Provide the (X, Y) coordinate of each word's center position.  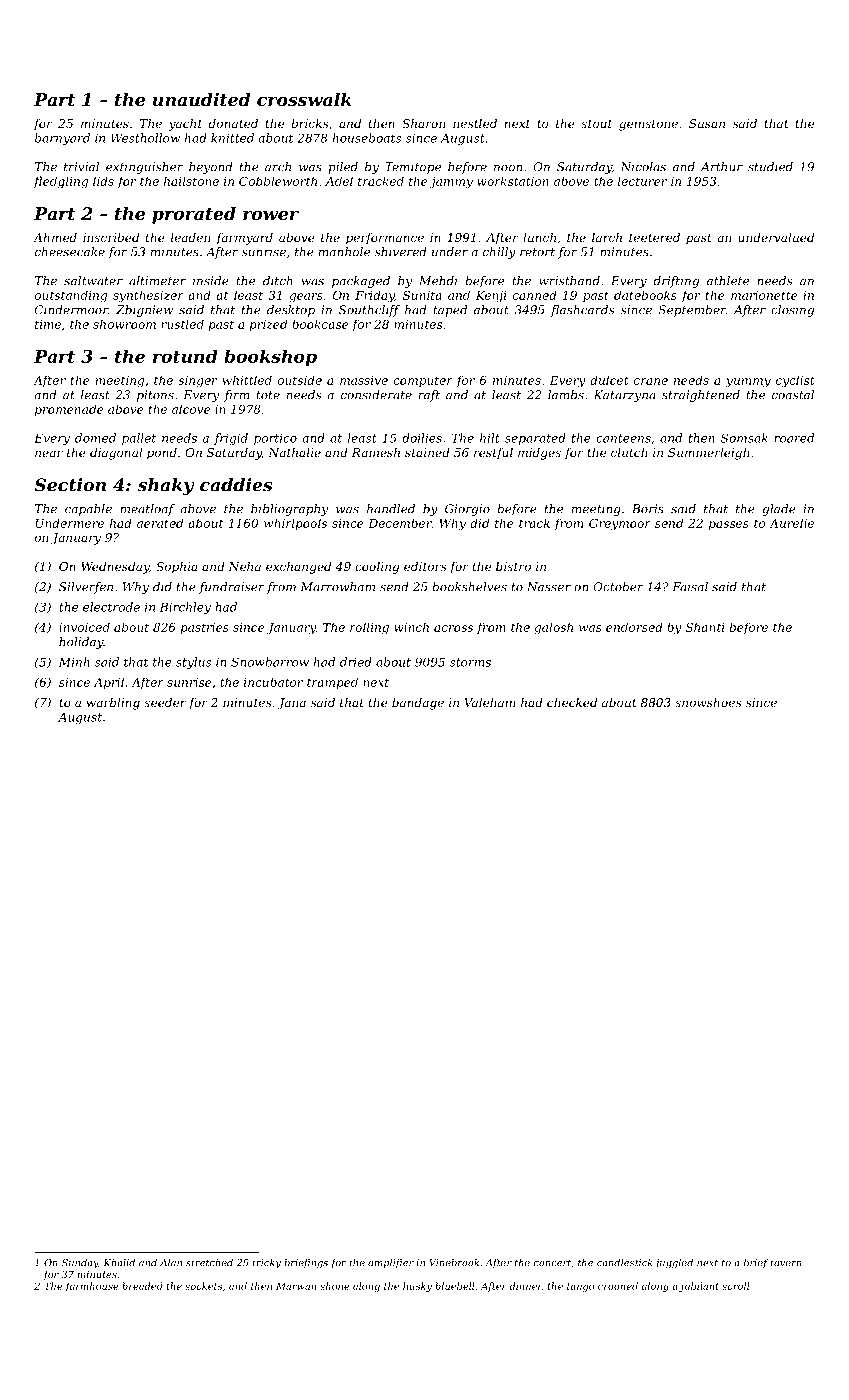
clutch (629, 452)
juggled (673, 1264)
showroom (124, 324)
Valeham (489, 702)
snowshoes (708, 702)
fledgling (61, 182)
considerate (376, 395)
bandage (418, 704)
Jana (291, 704)
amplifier (391, 1263)
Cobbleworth (278, 181)
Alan (171, 1263)
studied (770, 167)
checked (572, 702)
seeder (165, 702)
